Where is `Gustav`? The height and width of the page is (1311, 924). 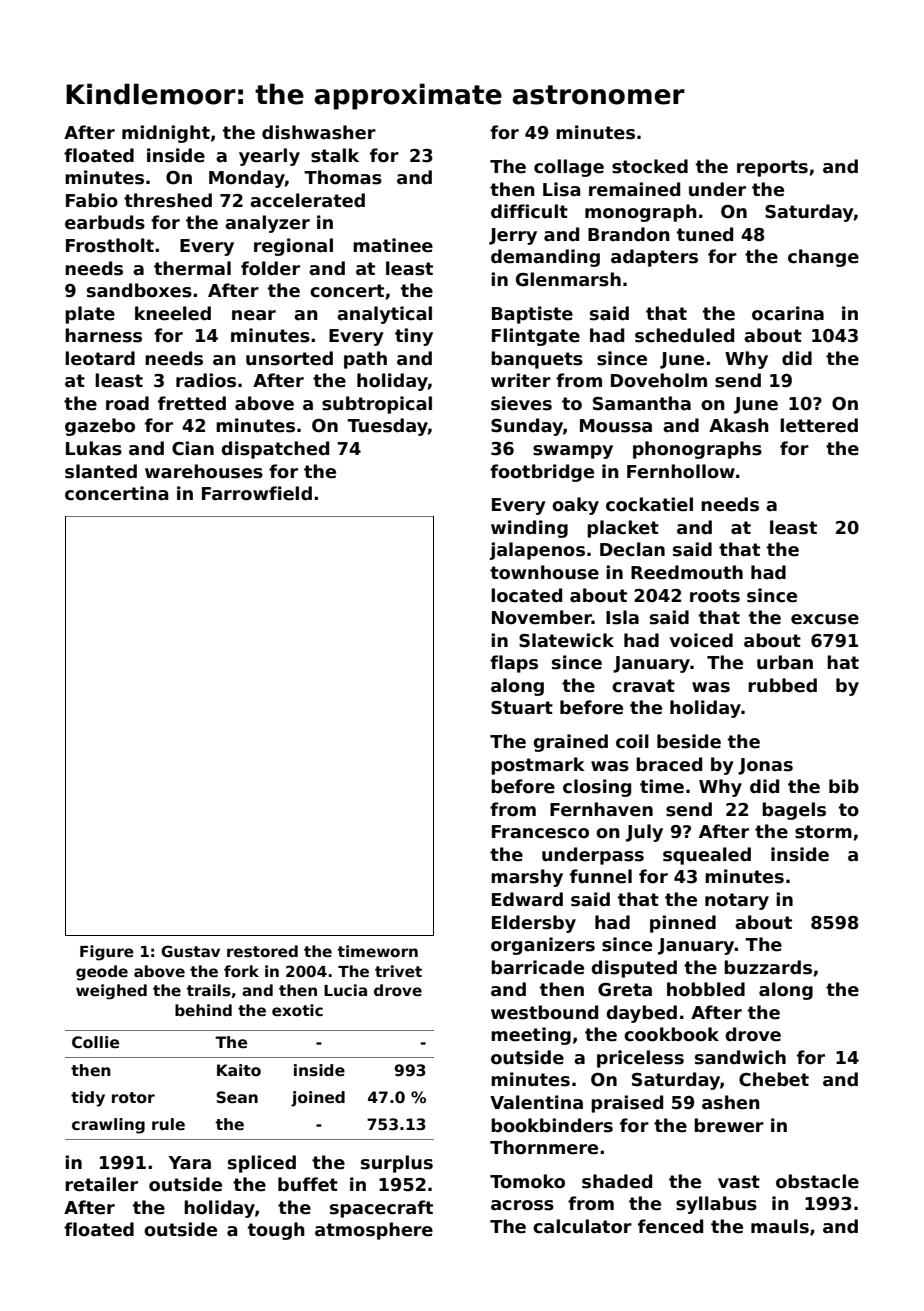 Gustav is located at coordinates (190, 951).
